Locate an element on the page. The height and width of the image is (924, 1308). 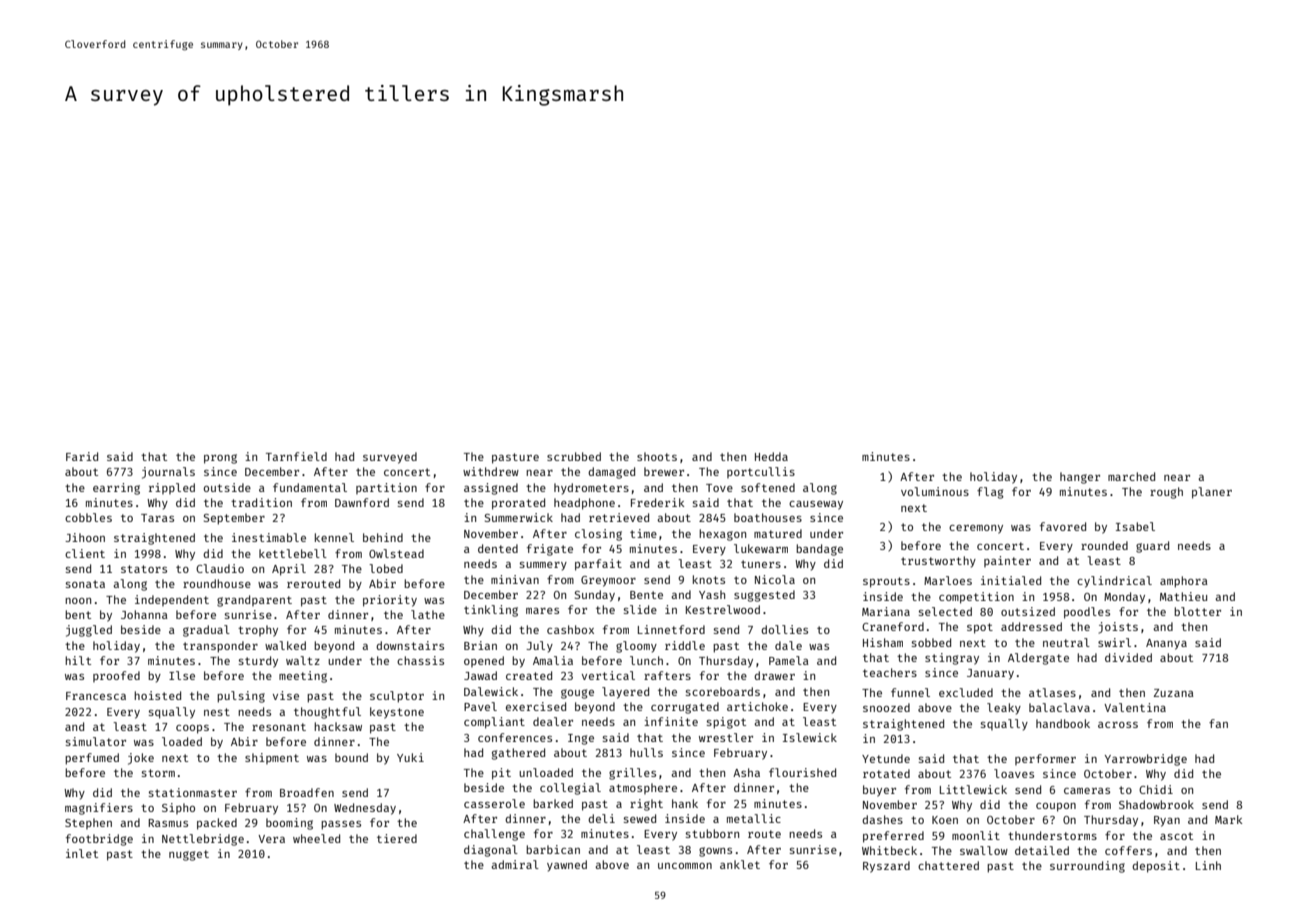
cameras is located at coordinates (1087, 791).
